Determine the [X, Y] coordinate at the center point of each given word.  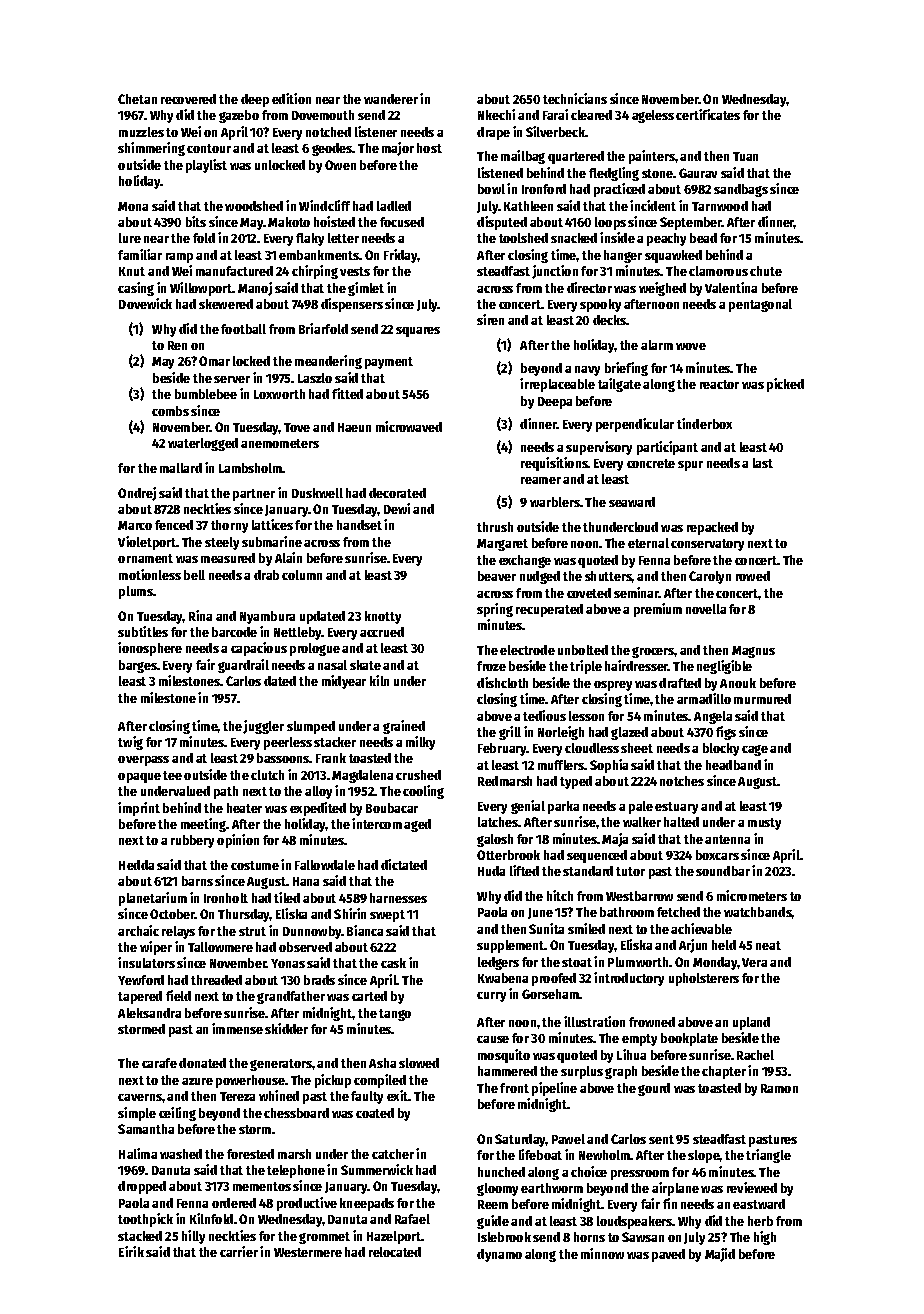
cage [755, 750]
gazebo [239, 116]
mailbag [523, 157]
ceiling [177, 1114]
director [589, 287]
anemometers [280, 443]
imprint [139, 809]
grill [510, 733]
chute [766, 271]
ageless [653, 116]
